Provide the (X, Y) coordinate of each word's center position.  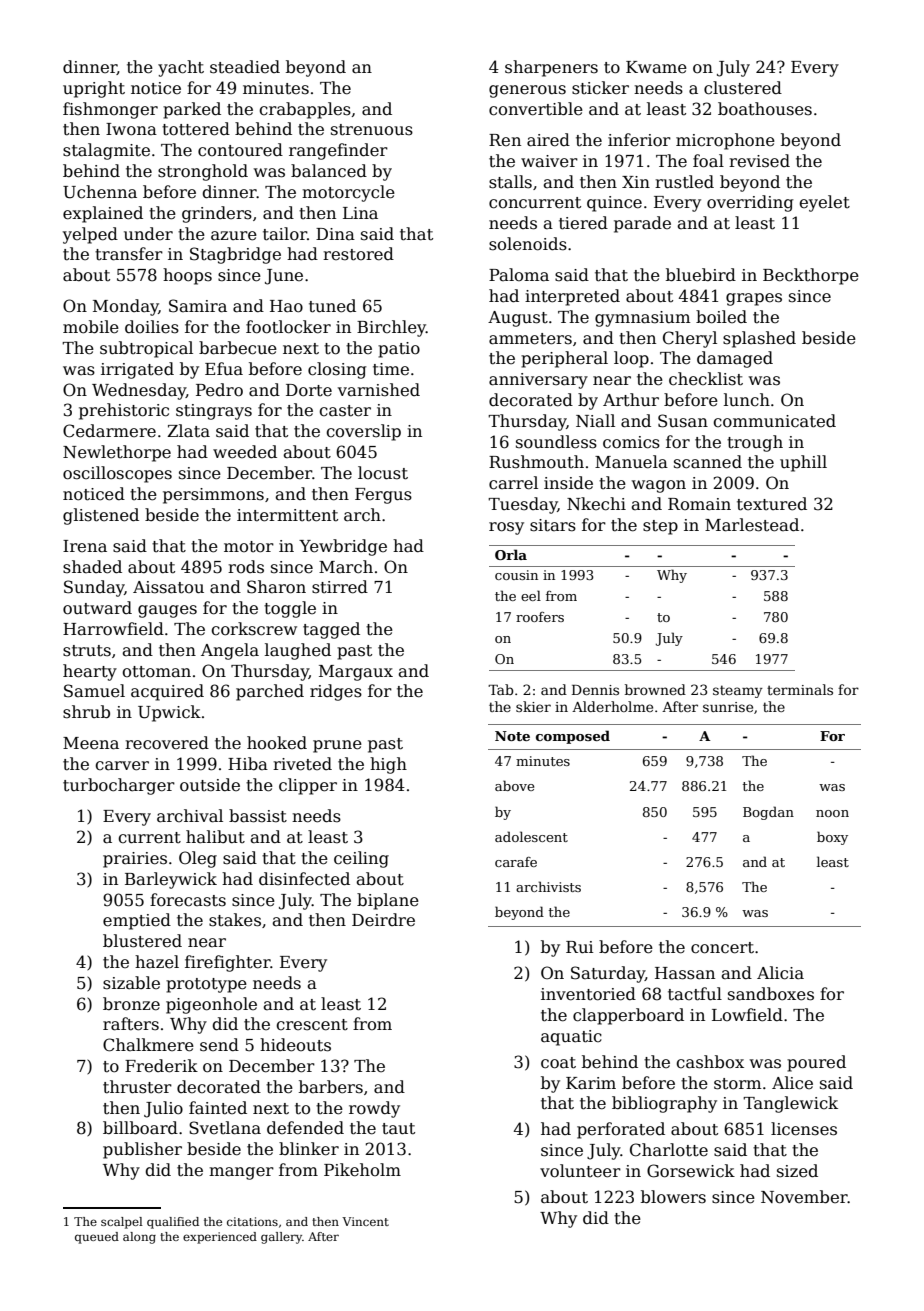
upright (94, 89)
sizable (131, 983)
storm (737, 1084)
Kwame (656, 67)
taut (398, 1129)
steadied (245, 67)
